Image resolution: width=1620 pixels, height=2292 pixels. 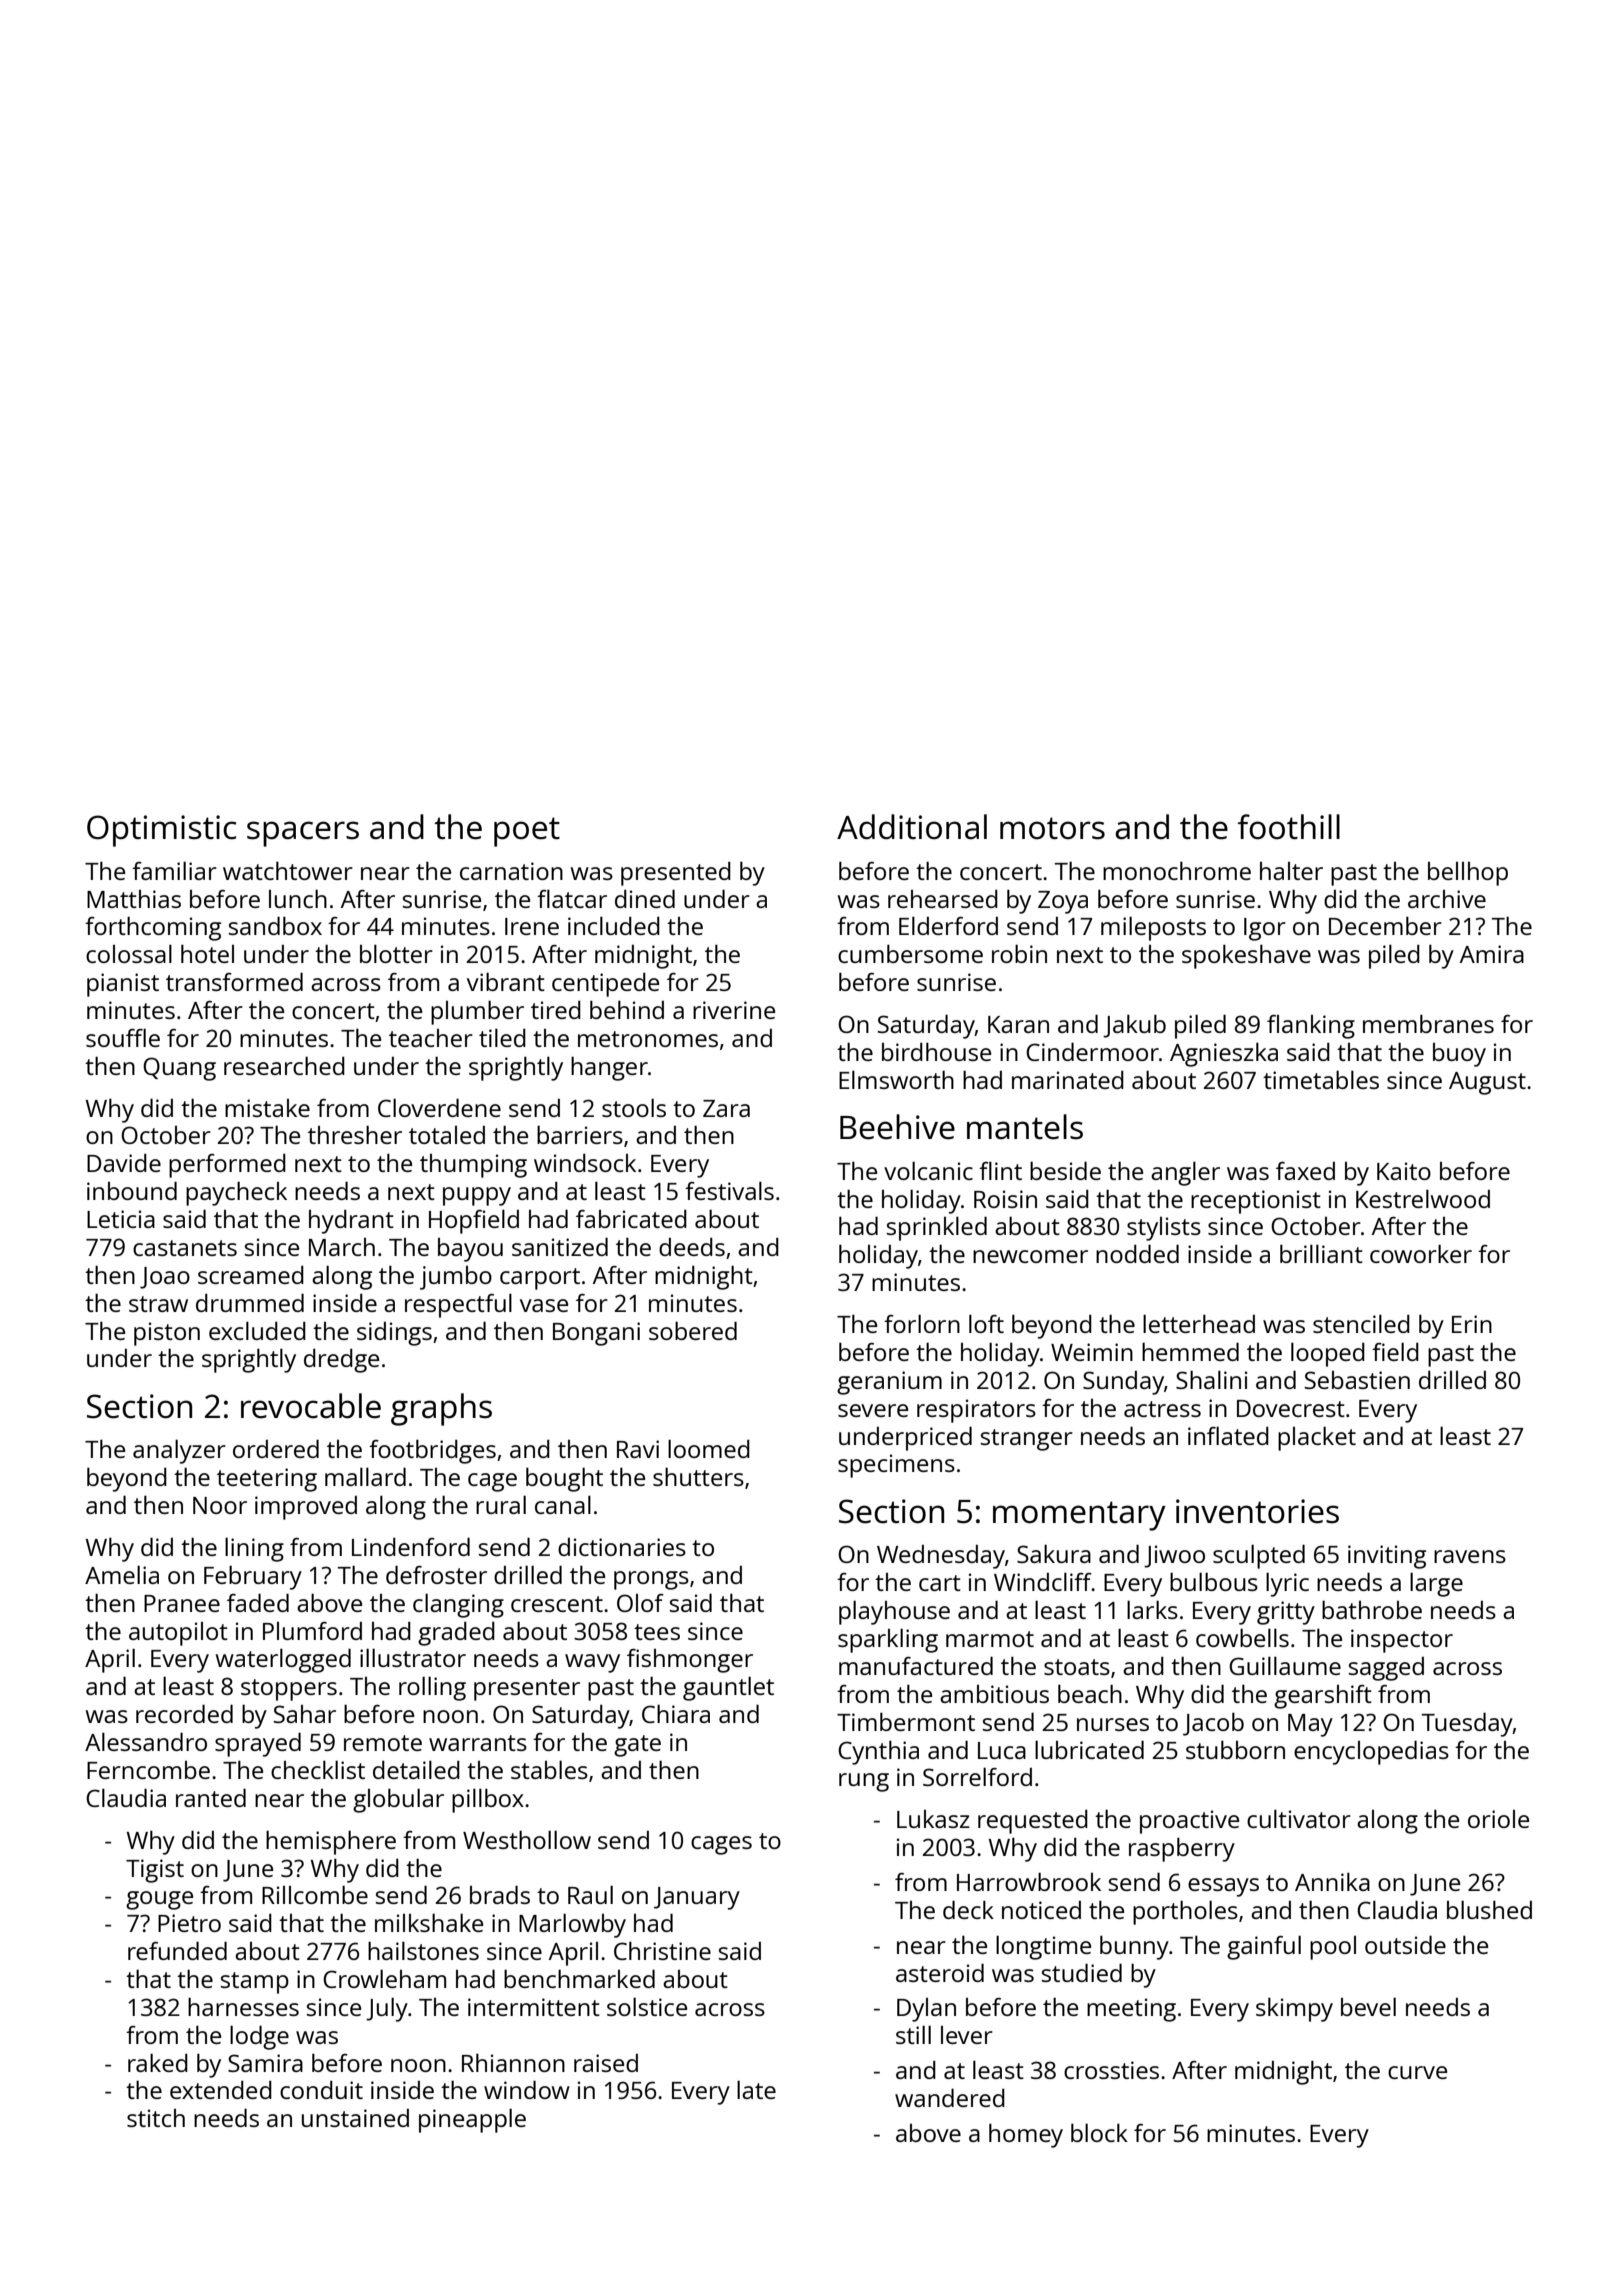 I want to click on sobered, so click(x=693, y=1330).
